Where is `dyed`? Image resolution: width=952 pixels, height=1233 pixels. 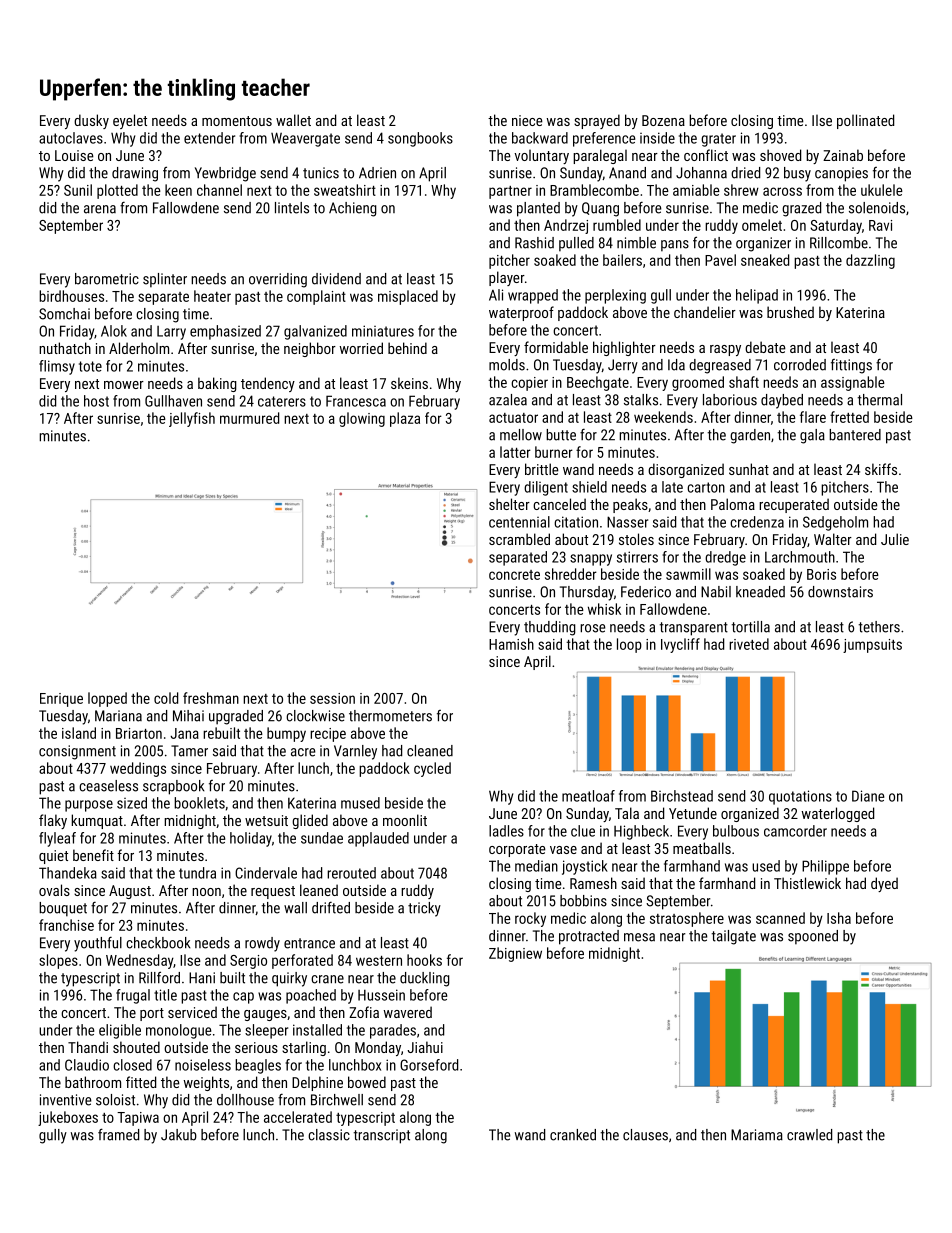
dyed is located at coordinates (884, 884).
